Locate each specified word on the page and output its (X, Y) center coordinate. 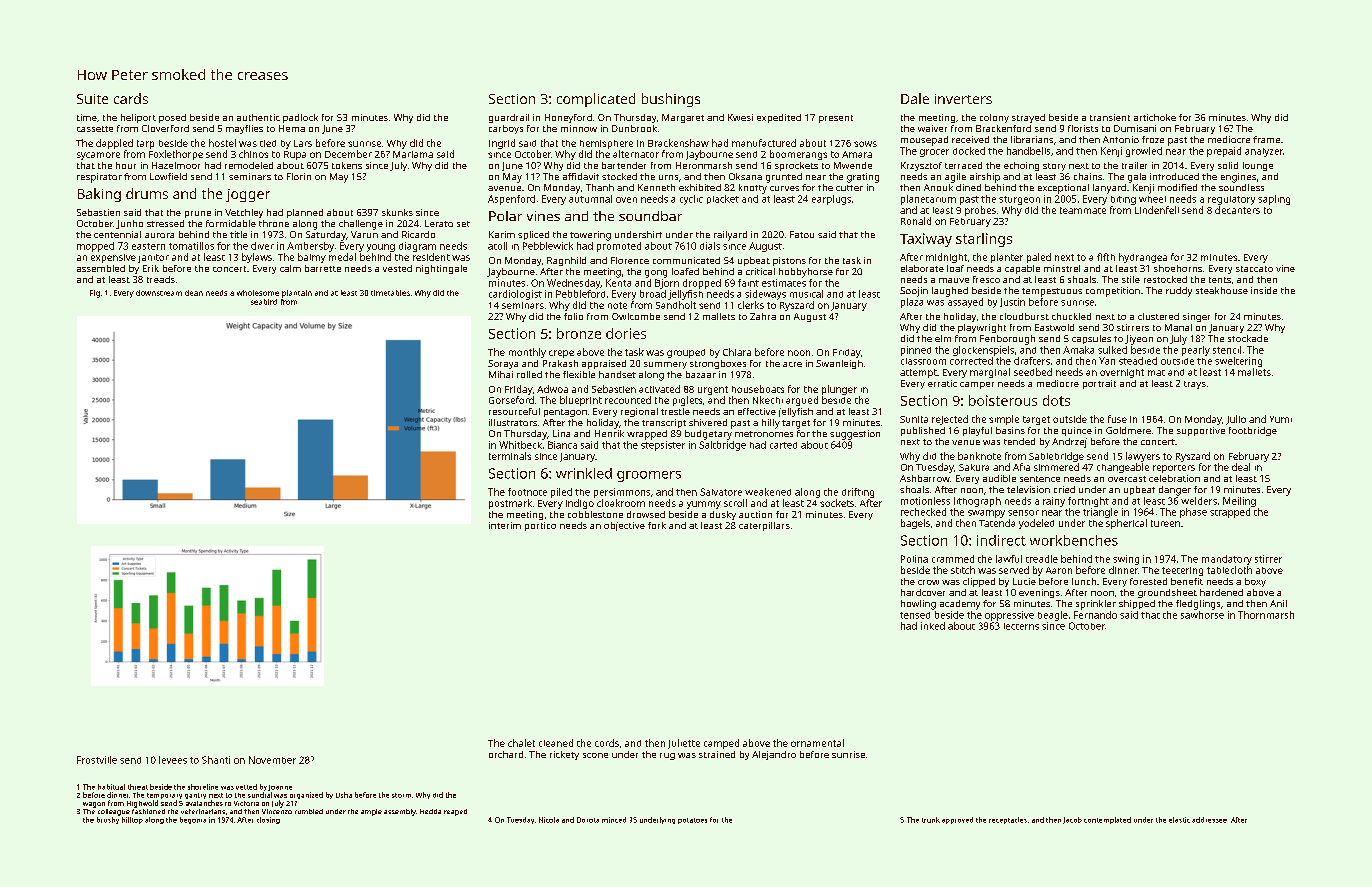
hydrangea (1143, 258)
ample (371, 812)
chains (1088, 176)
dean (194, 293)
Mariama (413, 154)
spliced (533, 235)
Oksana (745, 176)
